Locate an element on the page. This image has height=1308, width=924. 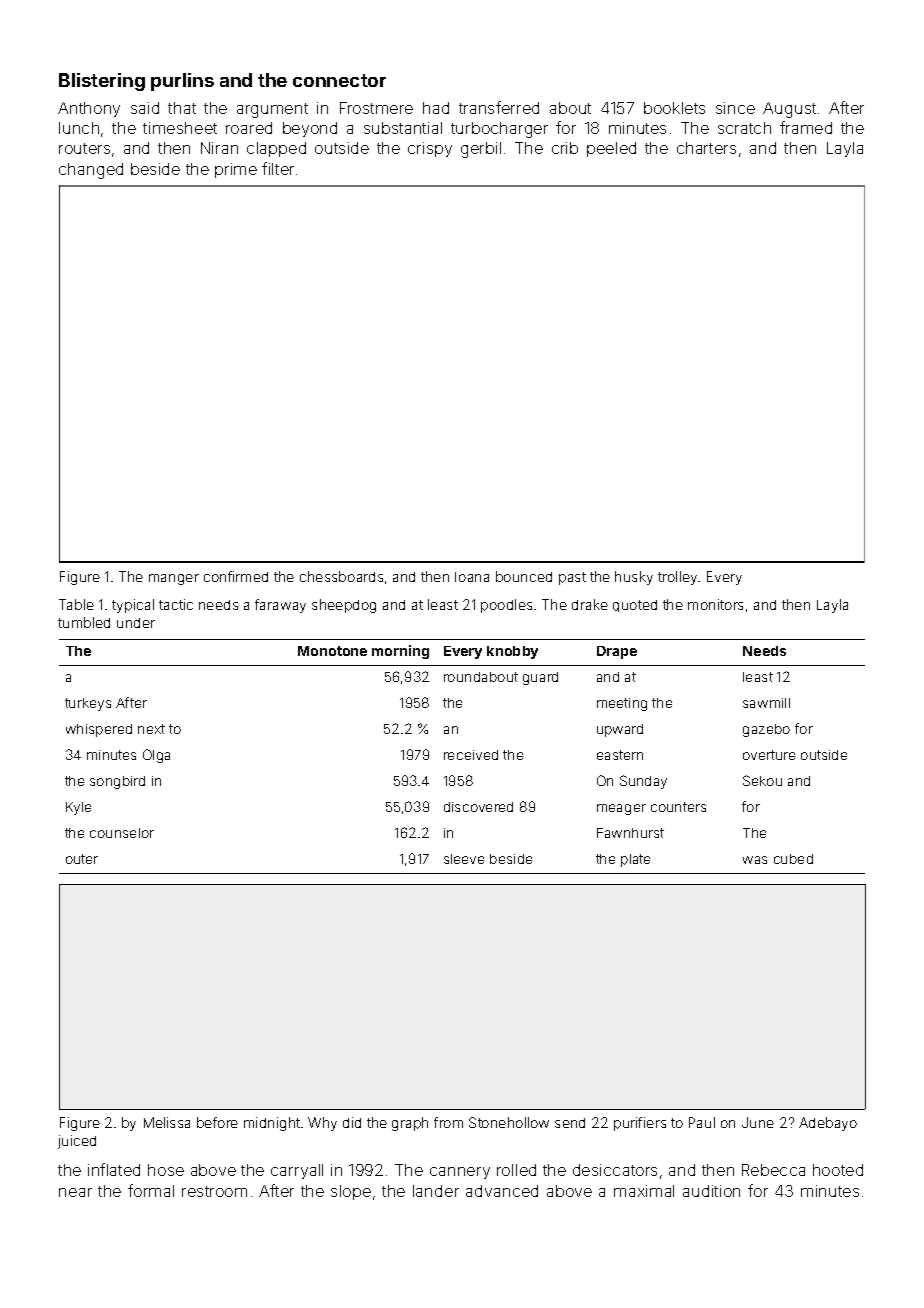
faraway is located at coordinates (280, 606).
